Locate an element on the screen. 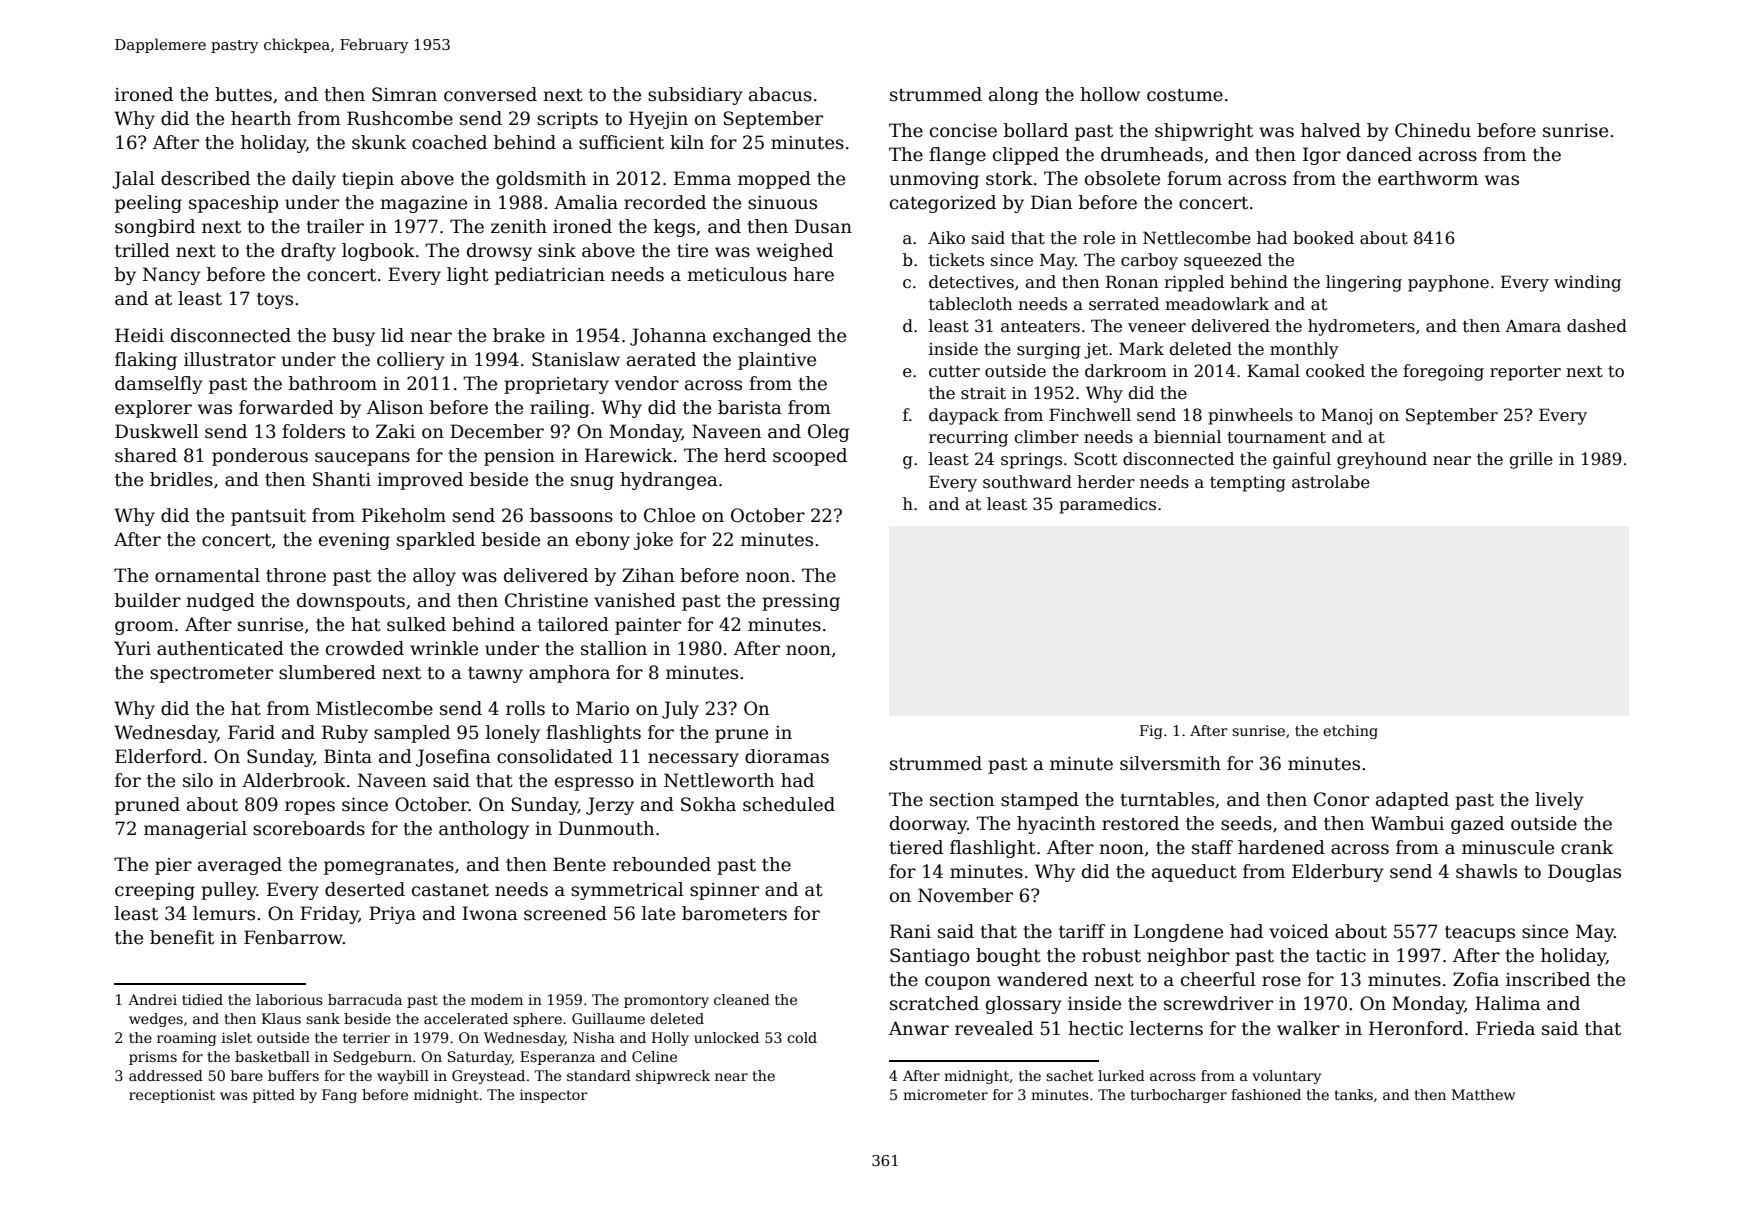  cutter is located at coordinates (954, 372).
